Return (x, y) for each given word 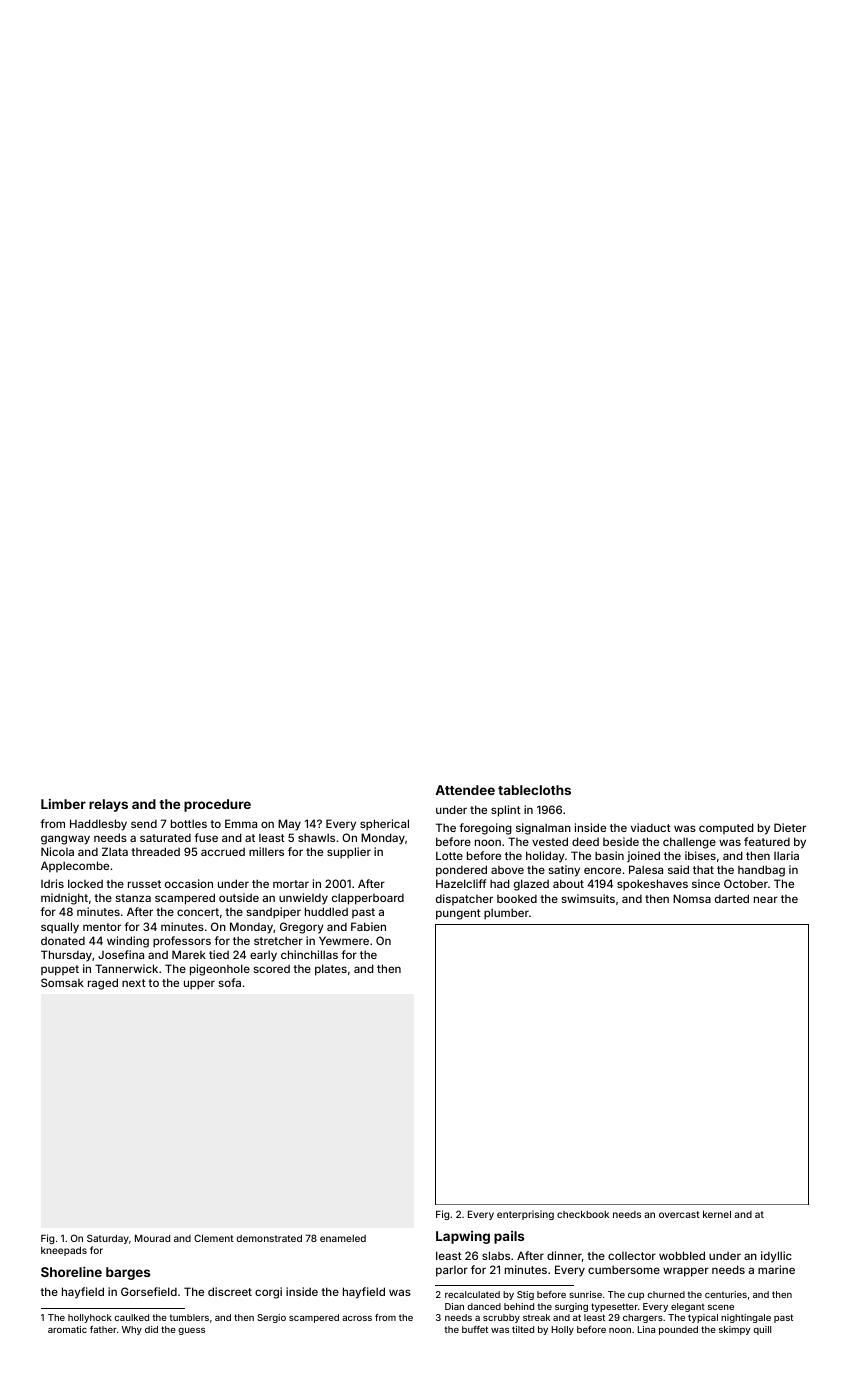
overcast (679, 1214)
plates (331, 970)
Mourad (152, 1238)
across (357, 1318)
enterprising (525, 1215)
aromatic (67, 1329)
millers (266, 851)
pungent (458, 914)
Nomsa (692, 898)
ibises (700, 855)
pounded (678, 1330)
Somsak (62, 982)
